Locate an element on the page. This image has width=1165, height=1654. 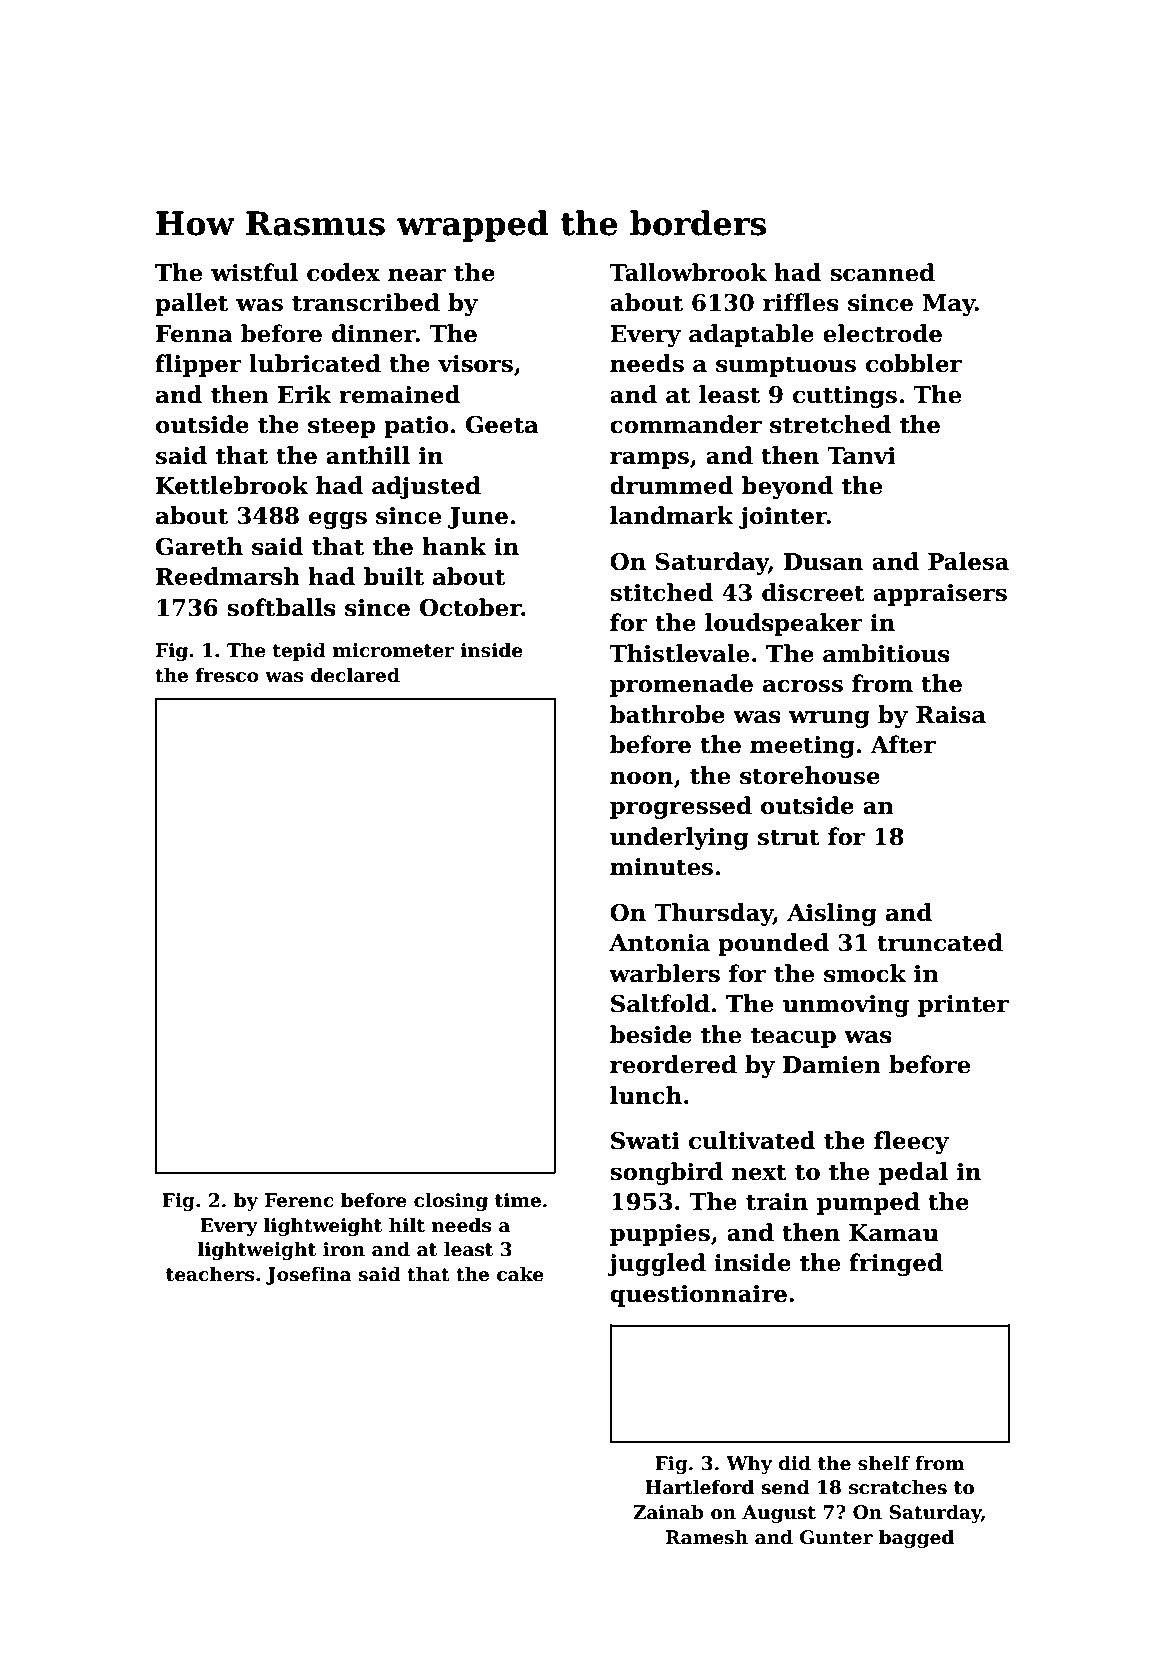
fresco is located at coordinates (227, 675).
